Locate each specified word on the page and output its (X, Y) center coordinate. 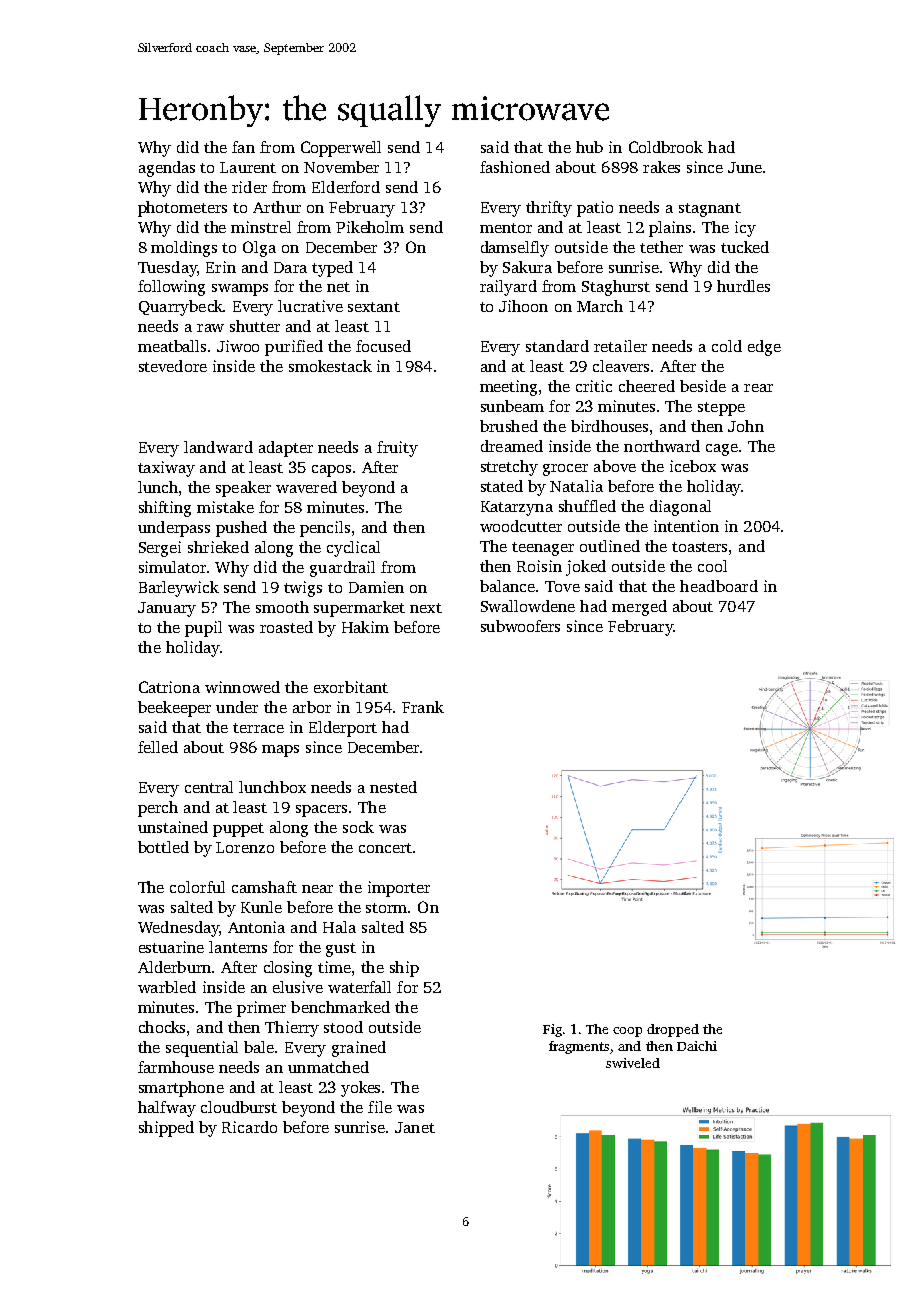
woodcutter (521, 526)
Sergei (160, 549)
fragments (579, 1047)
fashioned (515, 167)
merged (639, 608)
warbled (167, 987)
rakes (661, 167)
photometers (182, 209)
